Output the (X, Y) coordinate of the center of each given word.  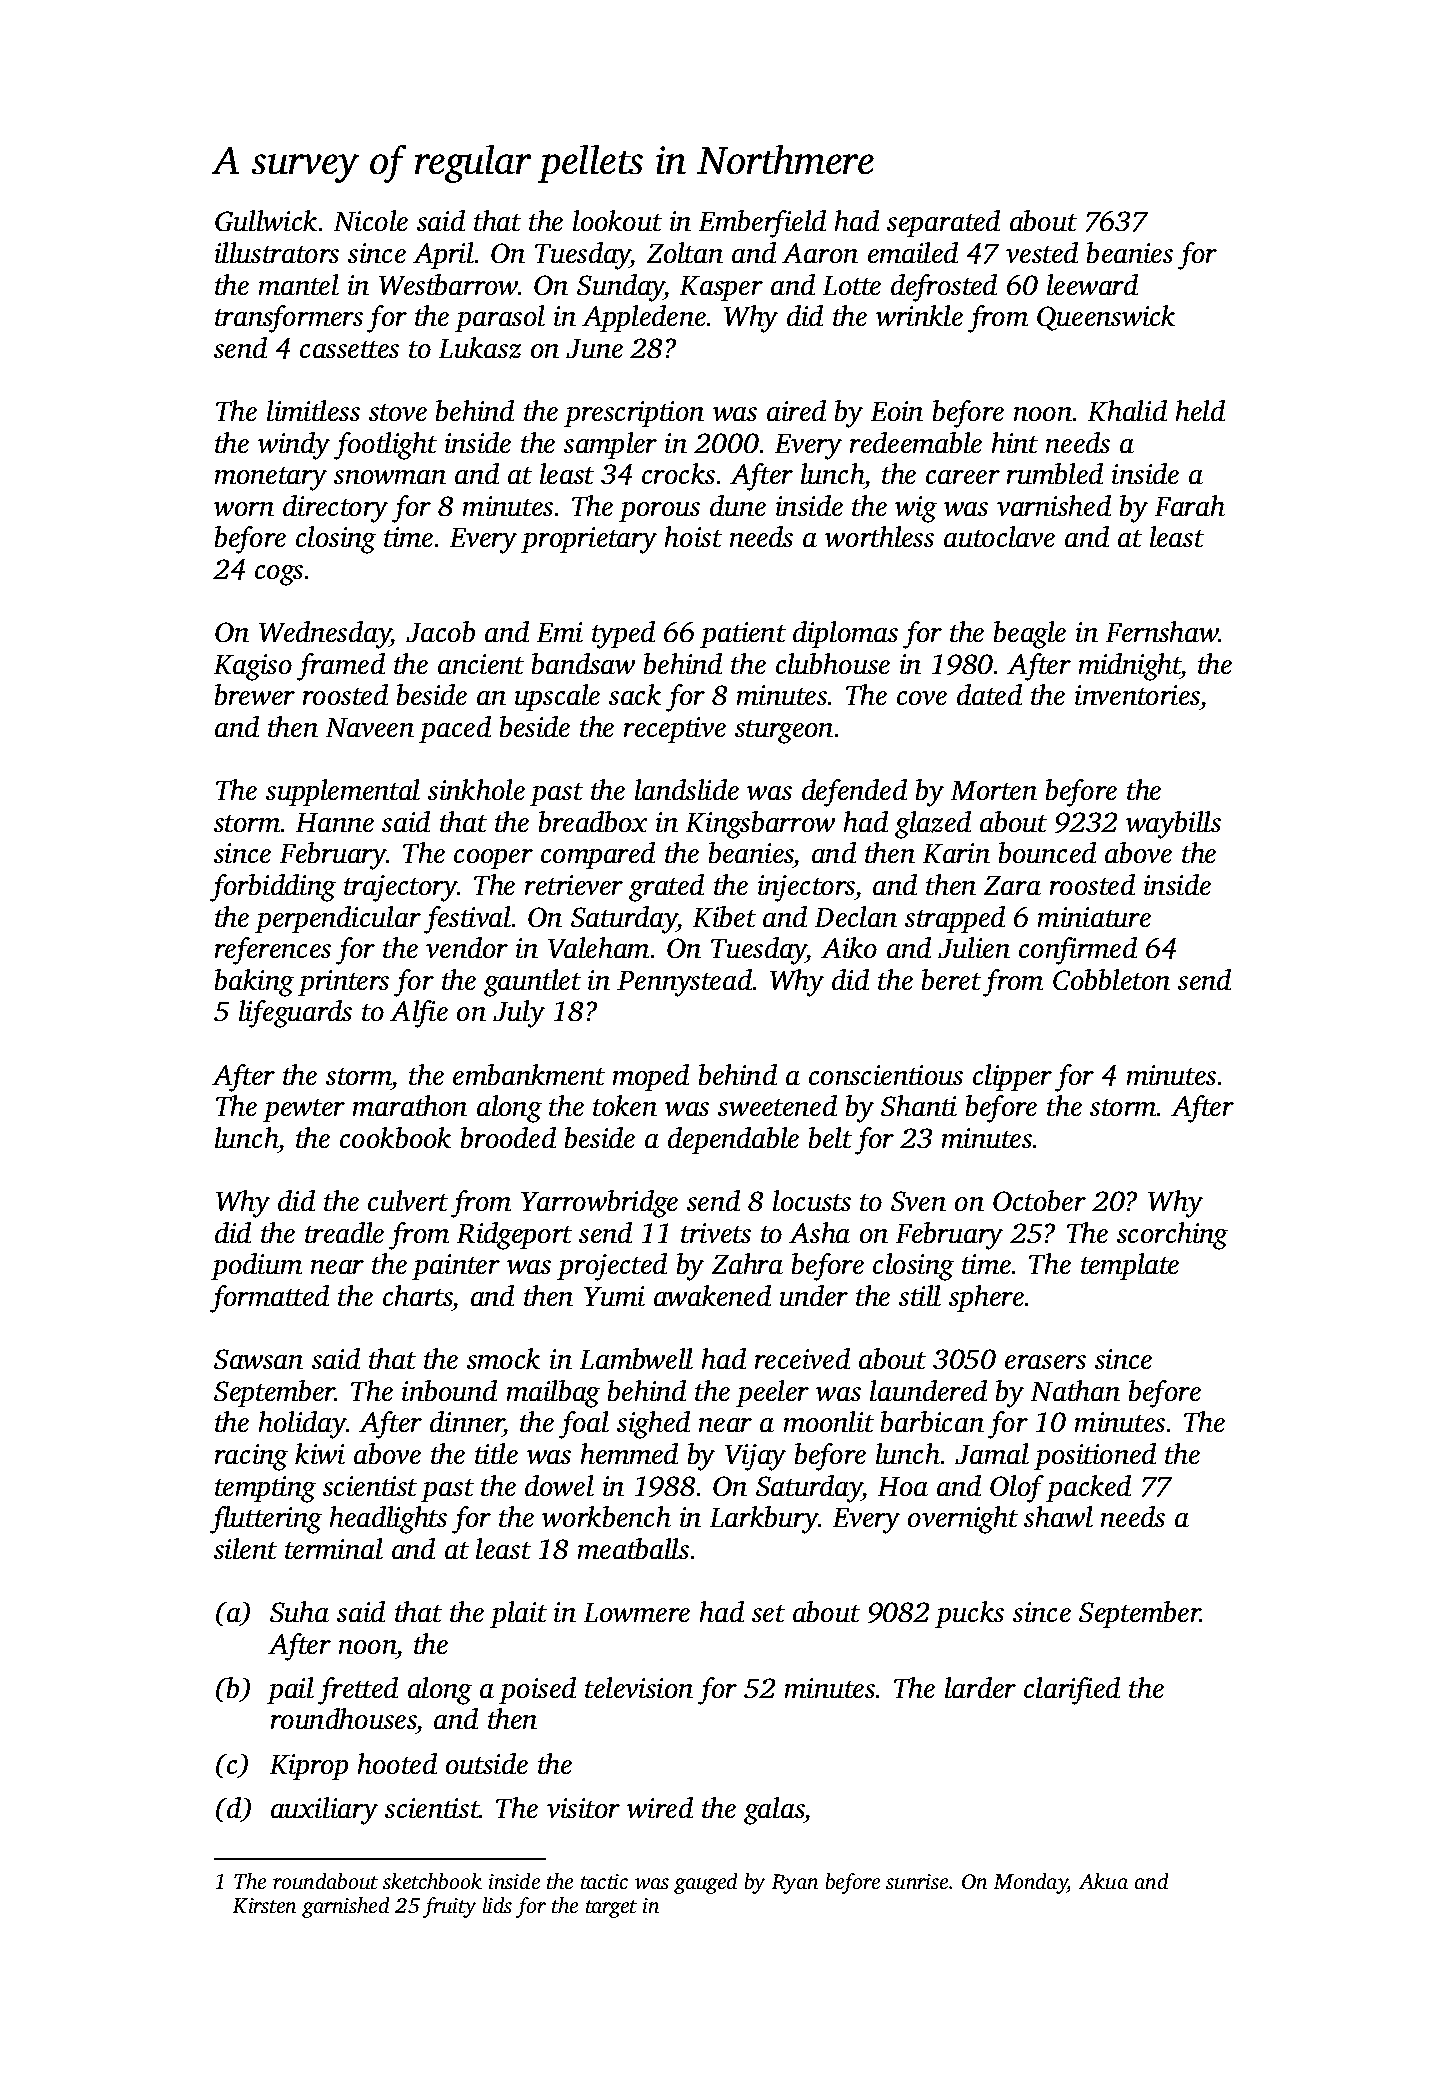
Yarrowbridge (599, 1204)
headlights (388, 1520)
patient (743, 635)
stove (398, 412)
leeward (1092, 284)
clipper (1012, 1077)
